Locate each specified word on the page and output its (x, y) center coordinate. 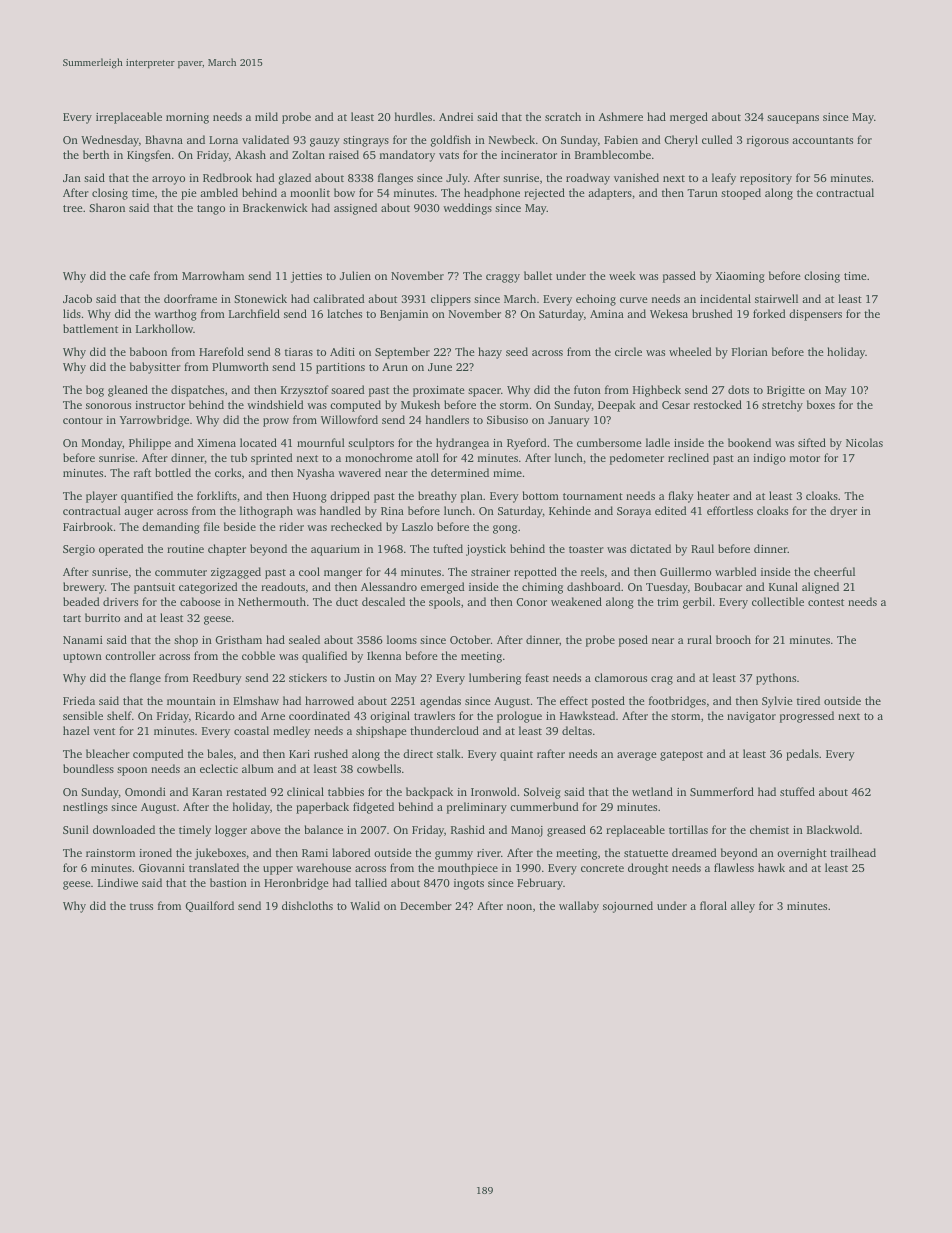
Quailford (209, 906)
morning (187, 118)
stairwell (776, 298)
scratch (563, 116)
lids (72, 313)
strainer (490, 572)
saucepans (793, 119)
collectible (778, 601)
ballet (538, 275)
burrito (102, 617)
